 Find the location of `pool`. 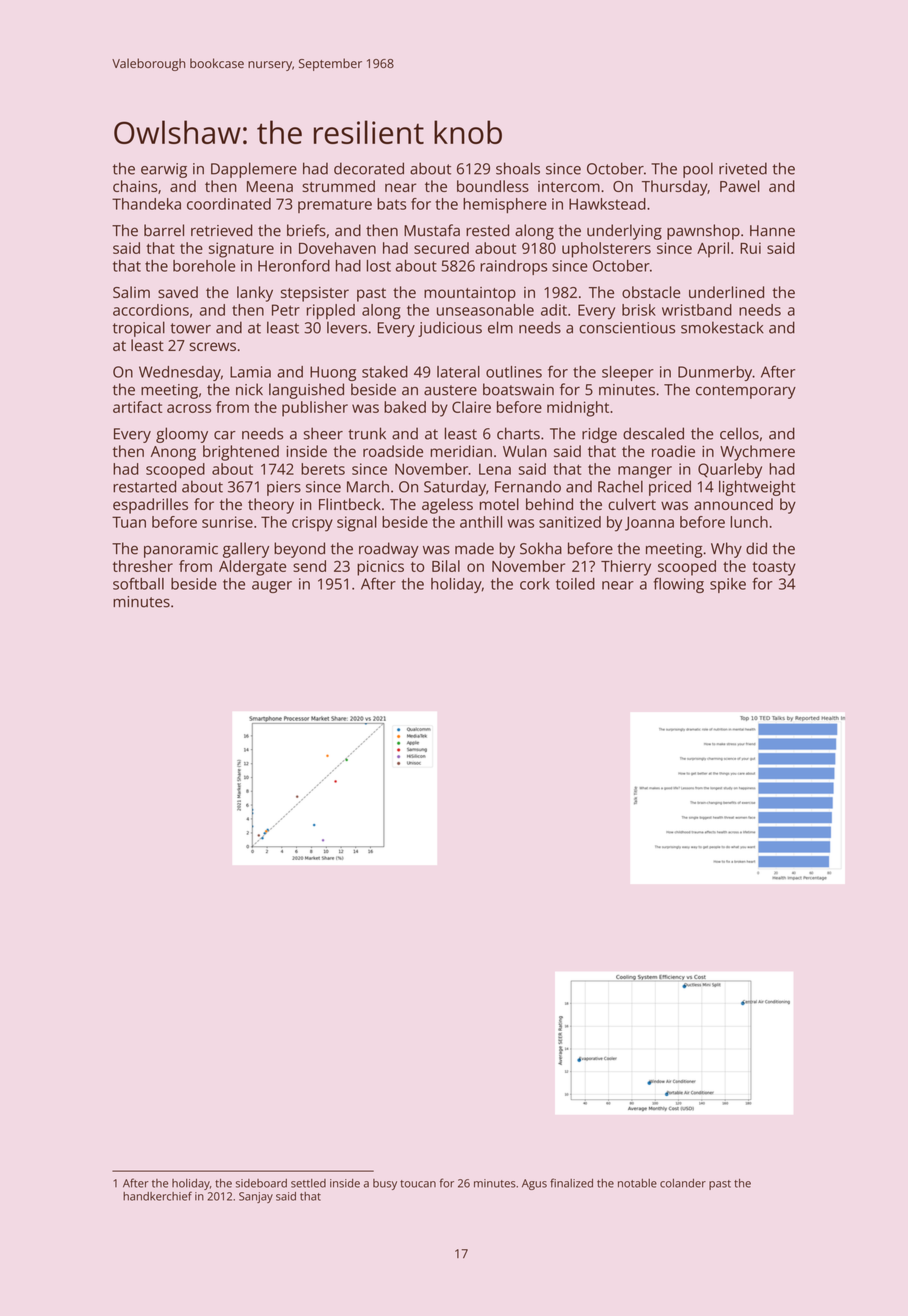

pool is located at coordinates (698, 170).
